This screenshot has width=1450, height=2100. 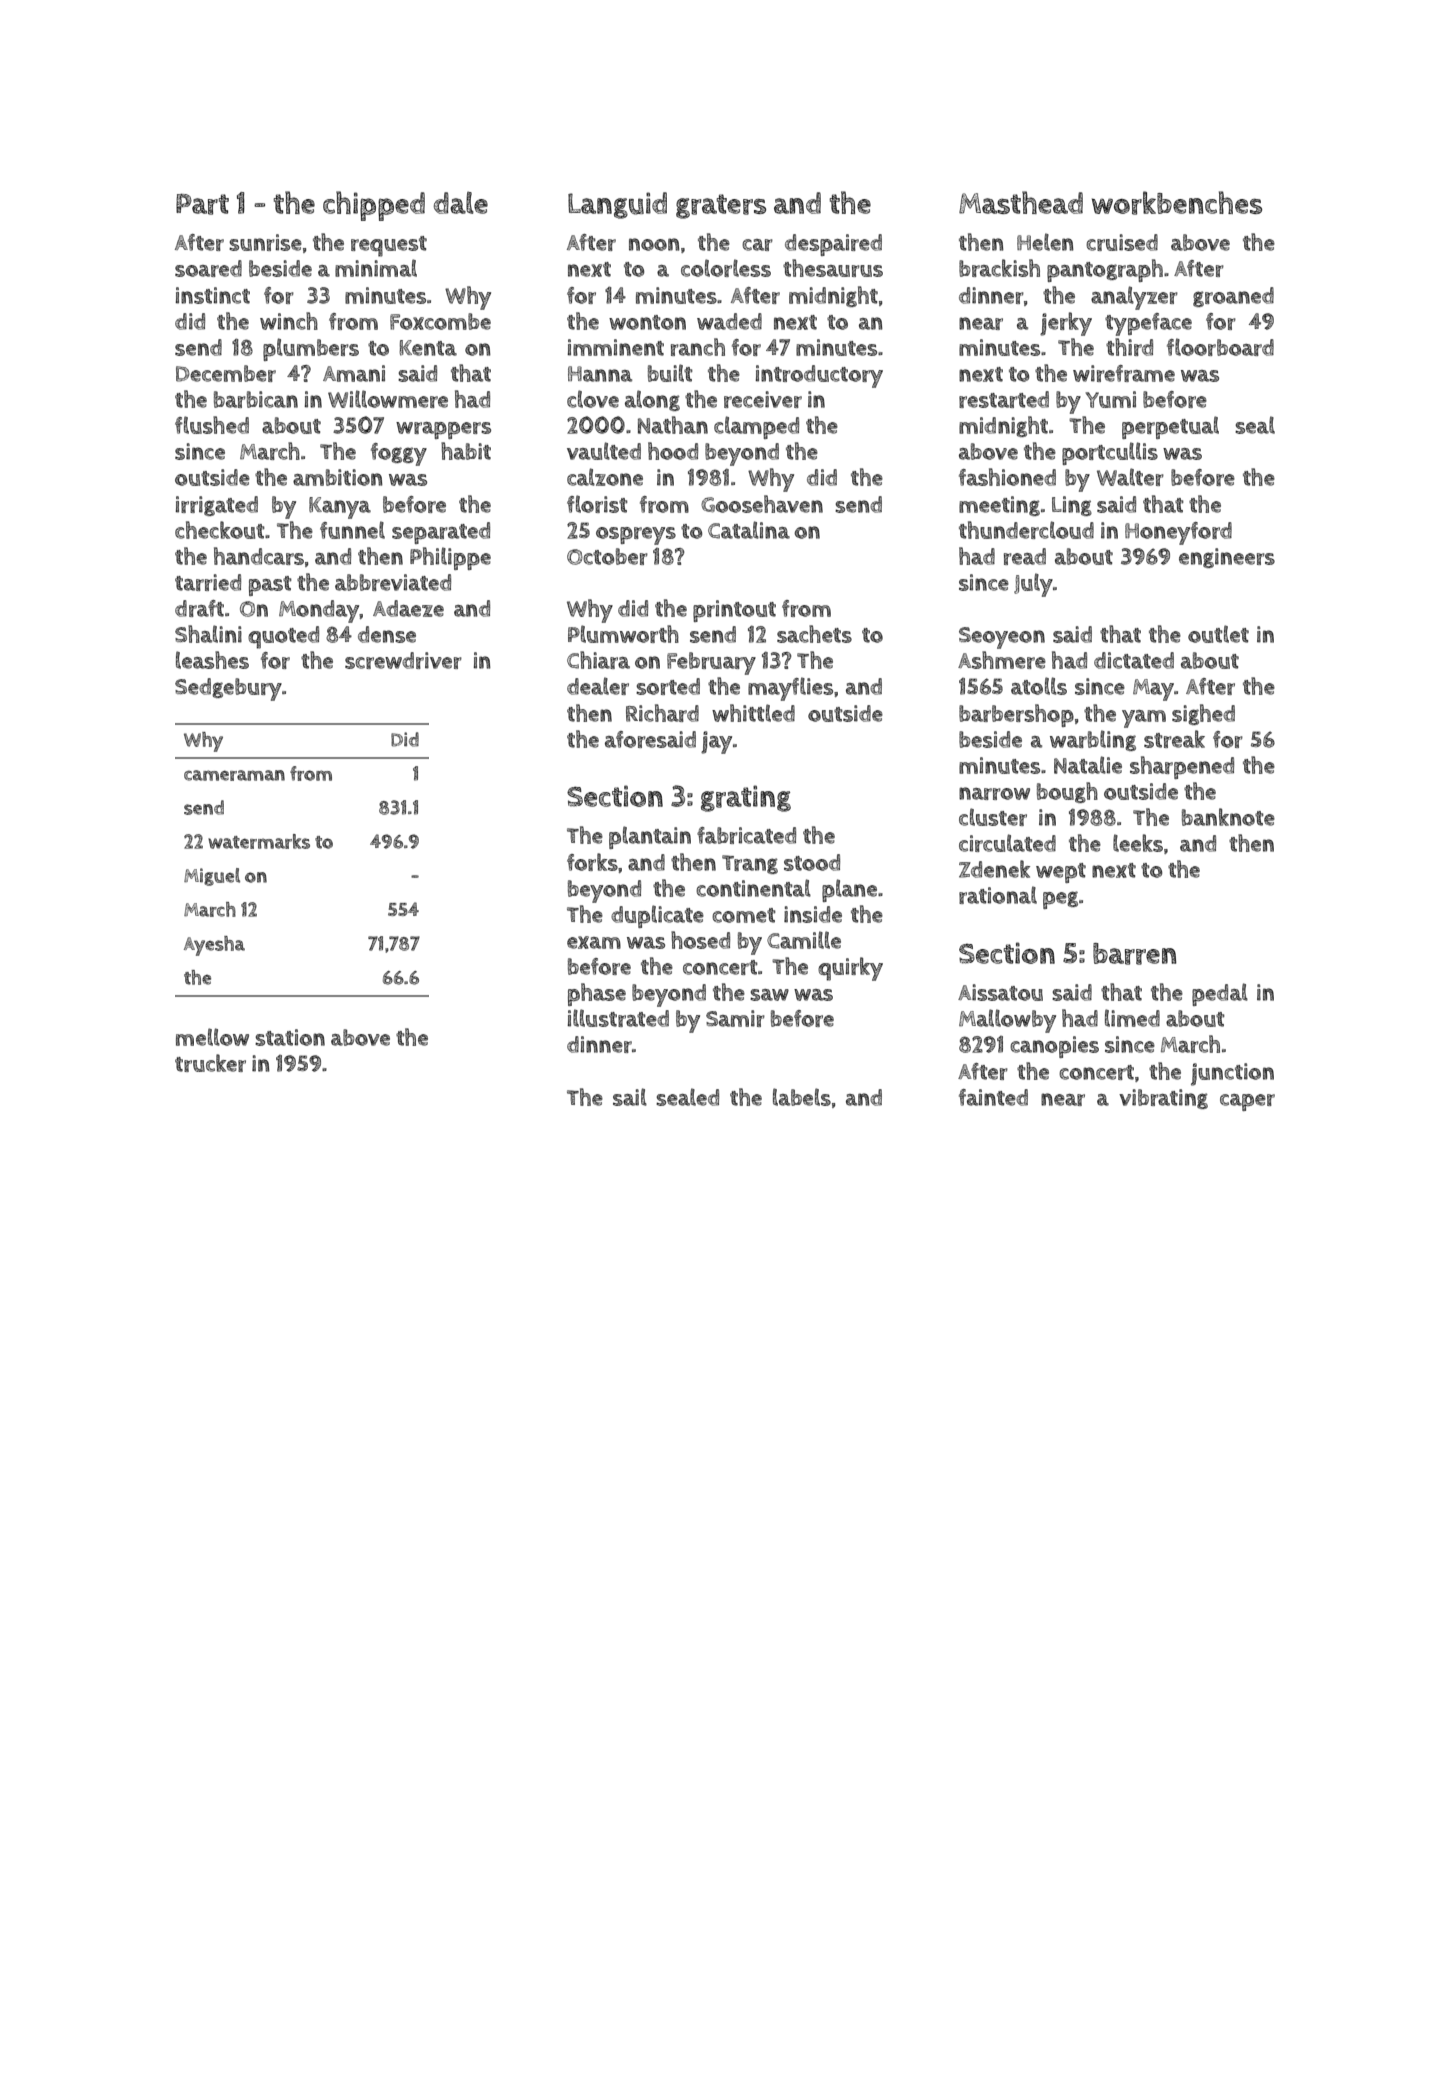 I want to click on duplicate, so click(x=657, y=916).
